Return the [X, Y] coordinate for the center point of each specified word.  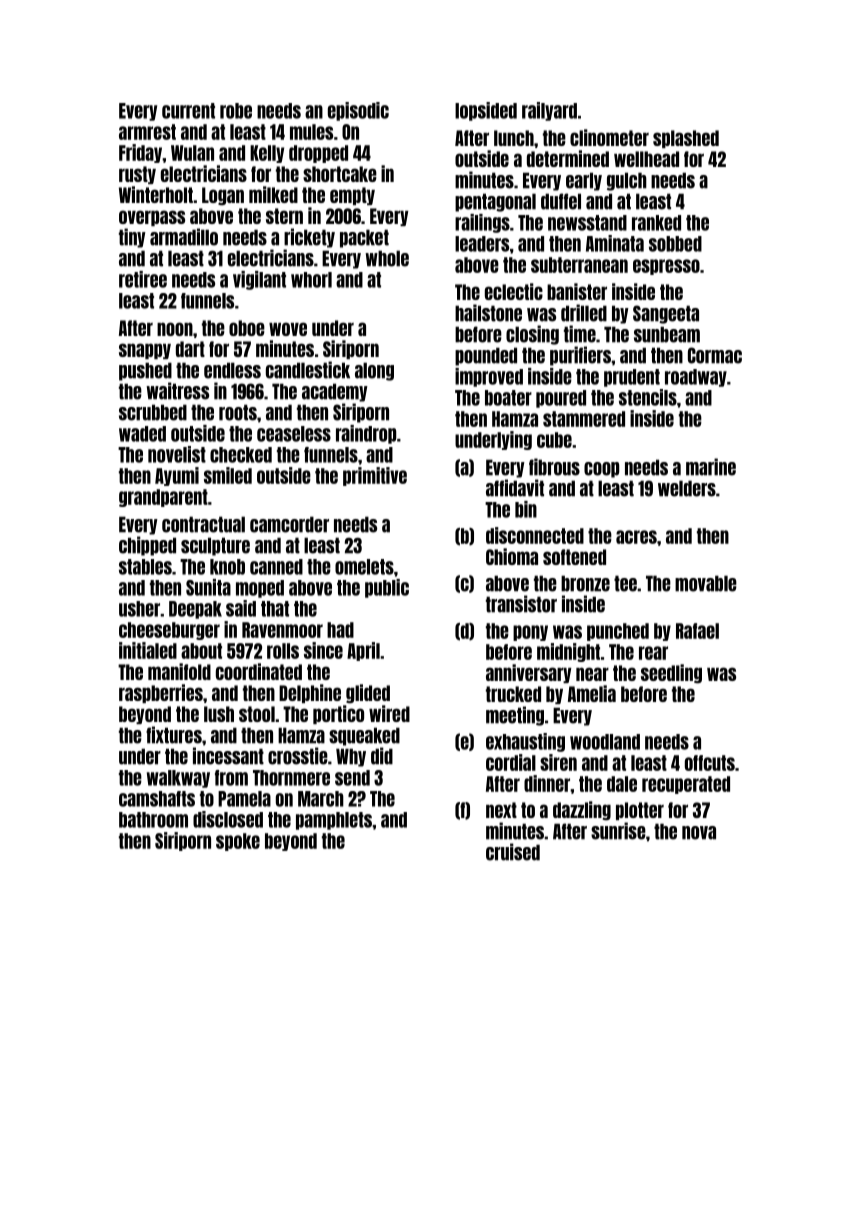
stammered [584, 419]
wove [288, 329]
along [374, 371]
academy [335, 392]
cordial [511, 762]
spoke [238, 842]
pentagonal [495, 202]
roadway [696, 378]
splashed [686, 139]
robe [236, 111]
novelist [177, 454]
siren [558, 762]
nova [699, 833]
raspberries [161, 693]
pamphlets [334, 821]
